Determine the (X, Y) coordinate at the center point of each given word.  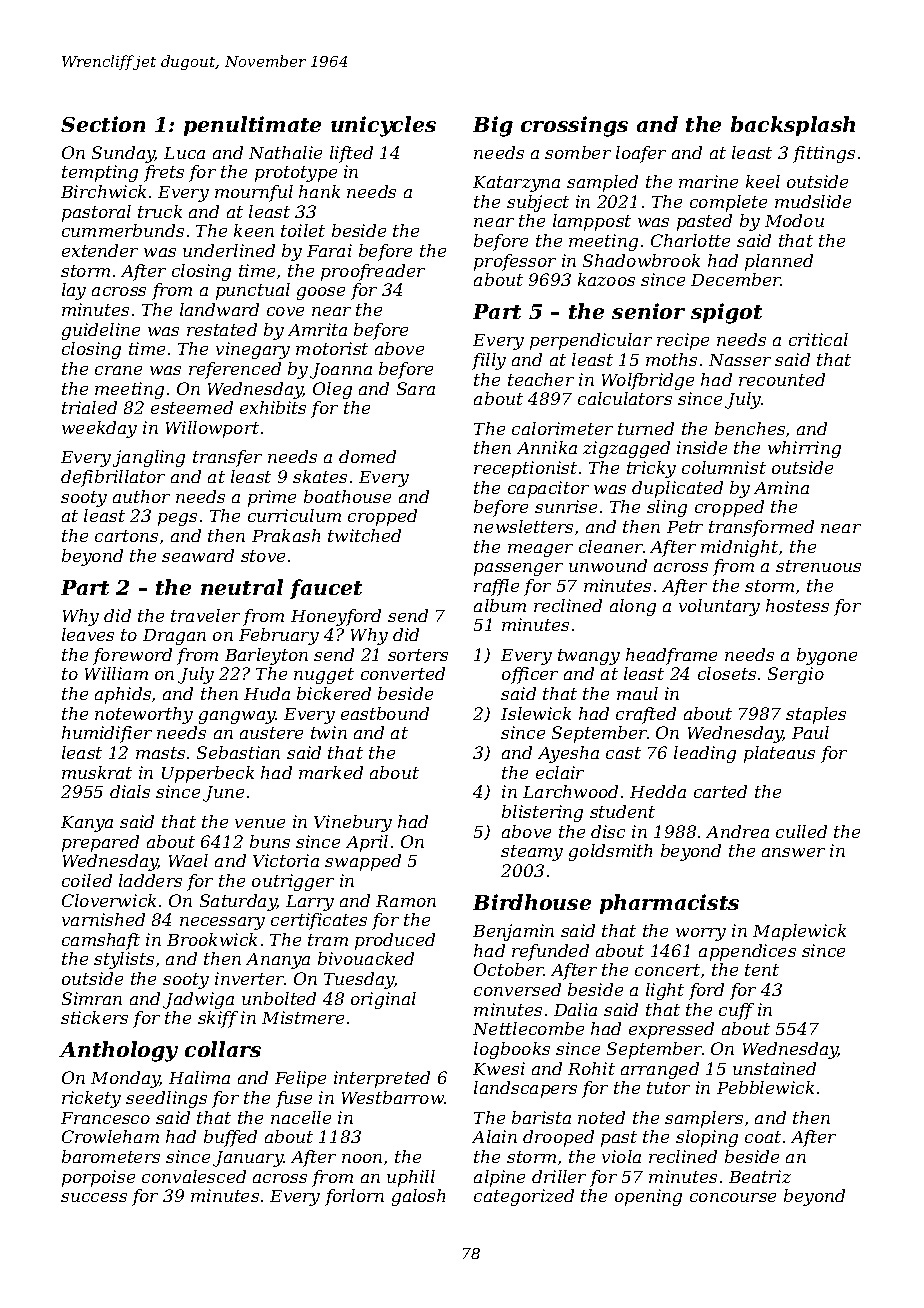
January (248, 1159)
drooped (558, 1138)
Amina (781, 487)
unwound (608, 565)
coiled (87, 880)
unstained (774, 1068)
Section (103, 124)
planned (779, 262)
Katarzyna (516, 184)
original (383, 1000)
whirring (804, 449)
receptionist (525, 469)
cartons (126, 536)
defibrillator (113, 478)
